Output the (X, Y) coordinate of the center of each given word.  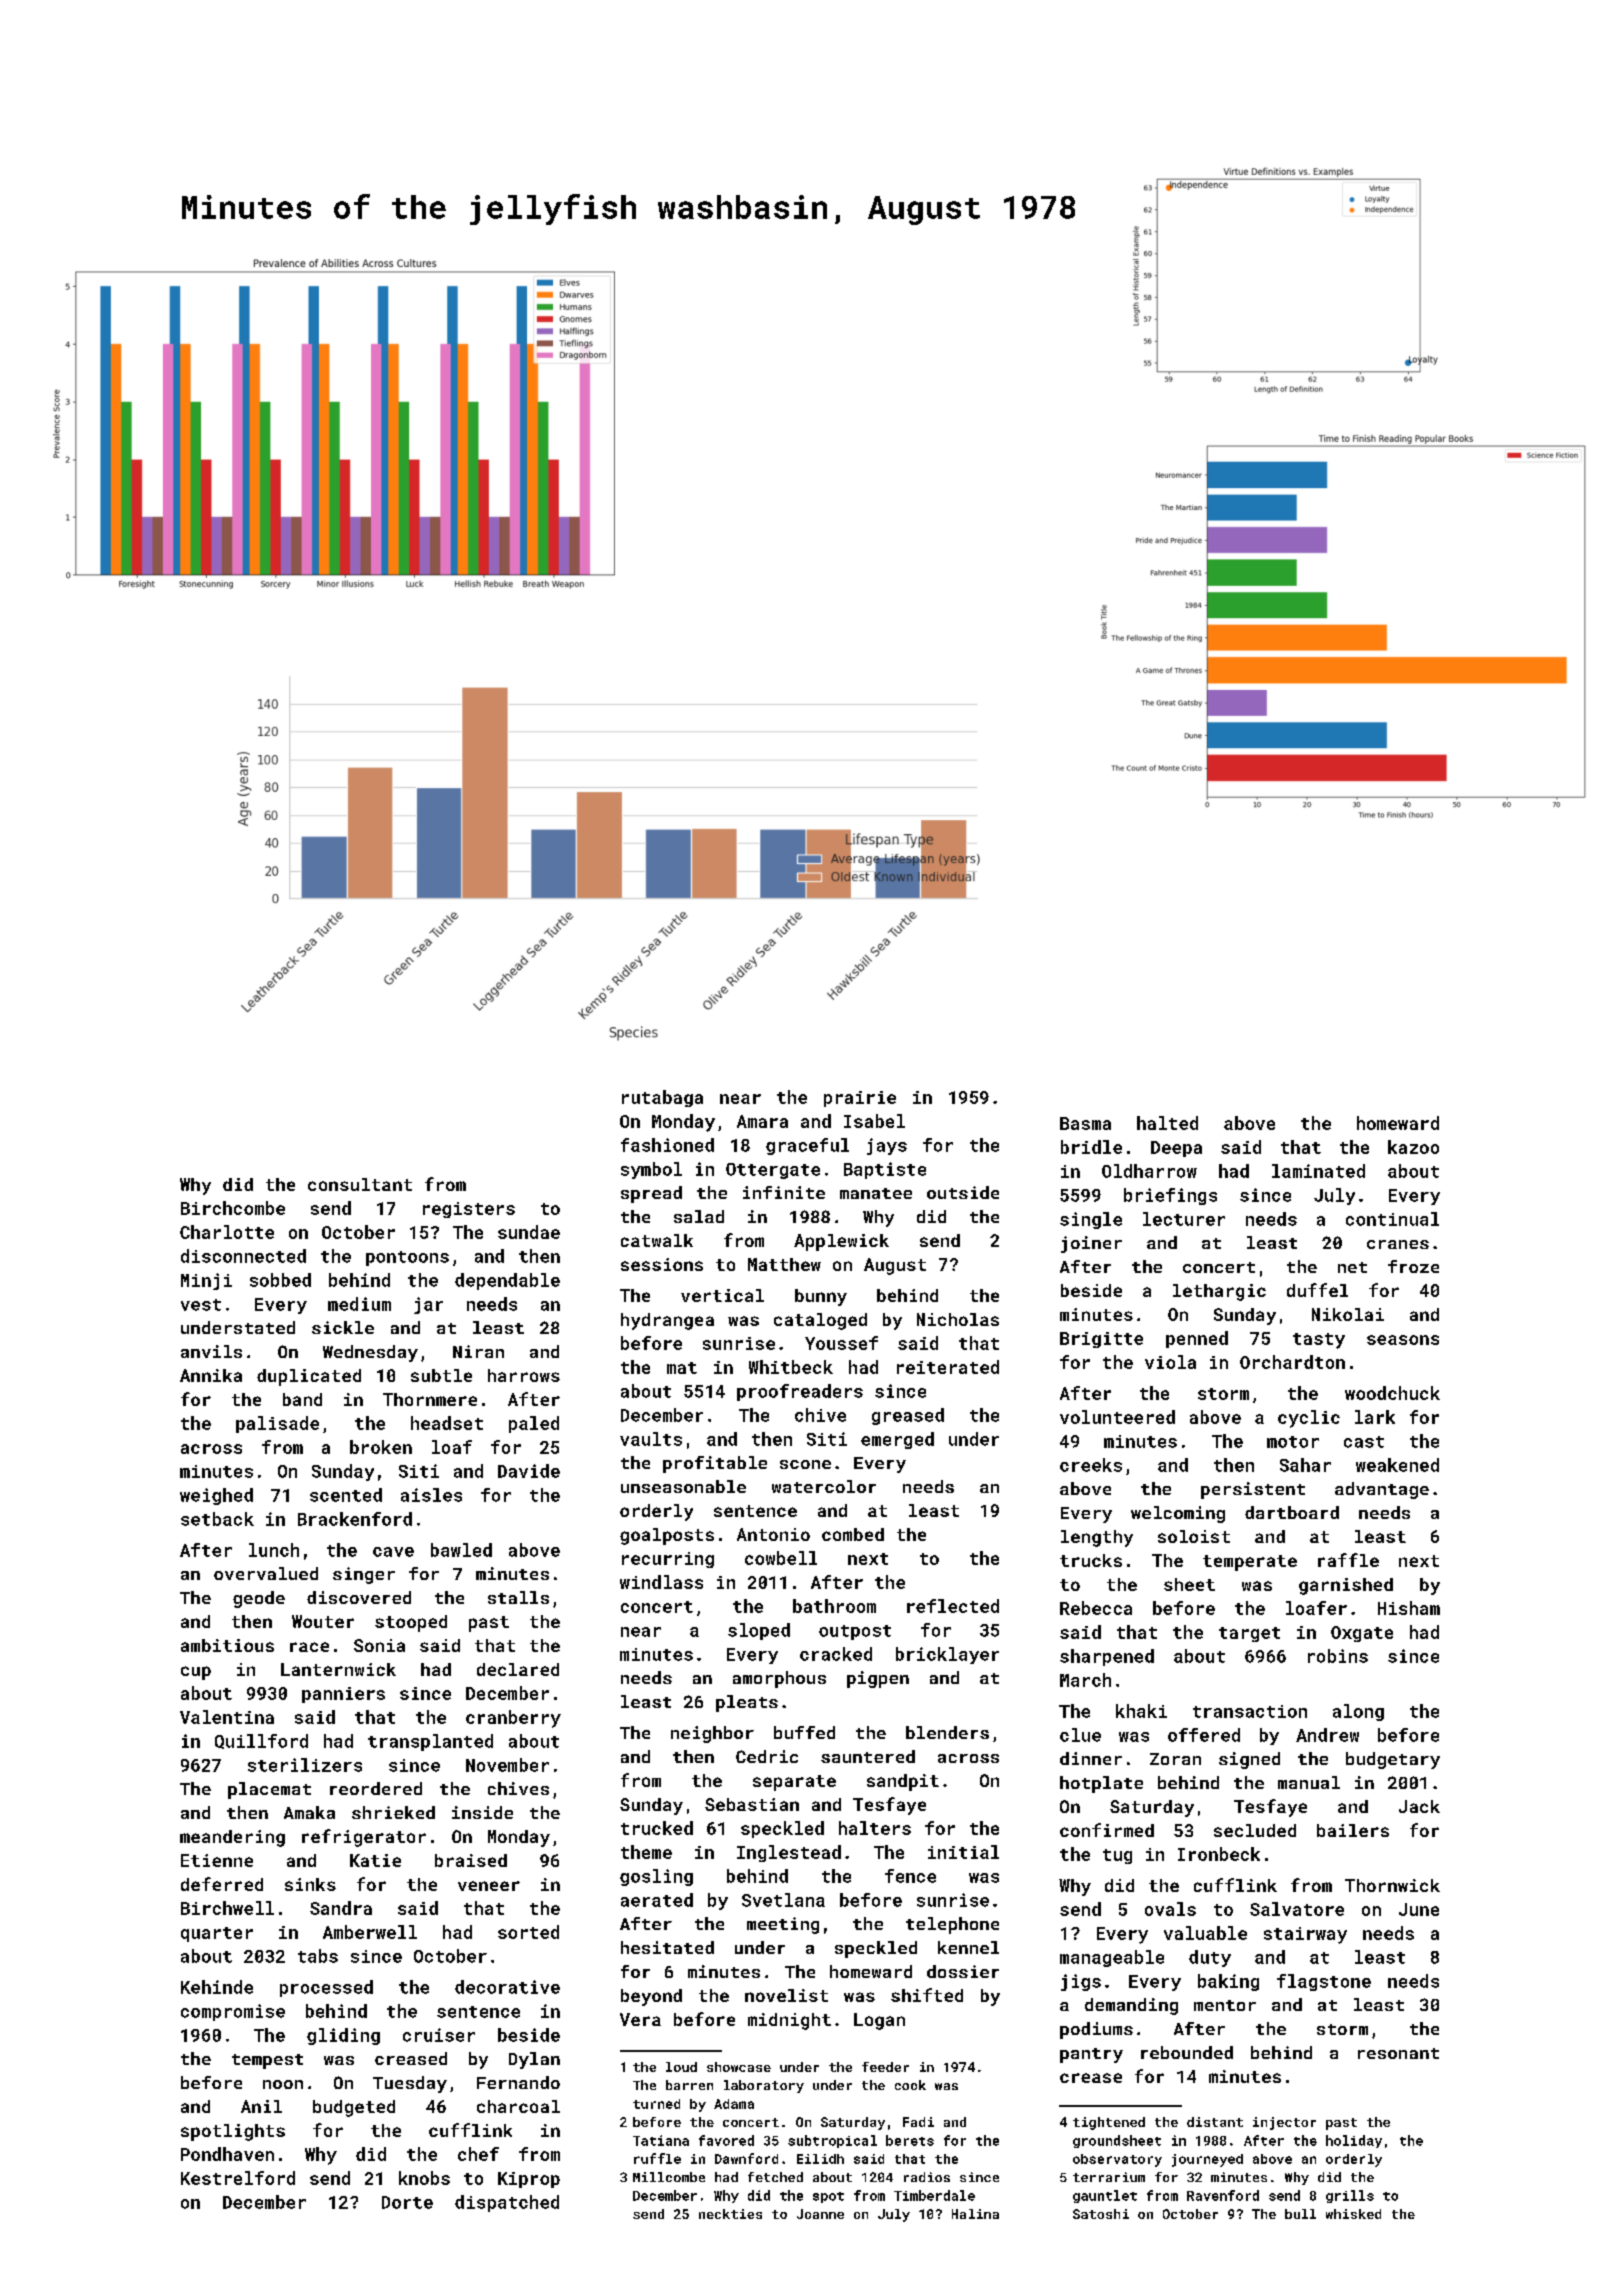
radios (927, 2177)
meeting (783, 1925)
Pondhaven (227, 2154)
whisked (1353, 2214)
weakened (1397, 1465)
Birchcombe (233, 1208)
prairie (860, 1099)
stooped (411, 1623)
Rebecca (1096, 1608)
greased (908, 1416)
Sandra (341, 1908)
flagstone (1324, 1982)
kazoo (1413, 1147)
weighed (216, 1496)
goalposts (667, 1536)
